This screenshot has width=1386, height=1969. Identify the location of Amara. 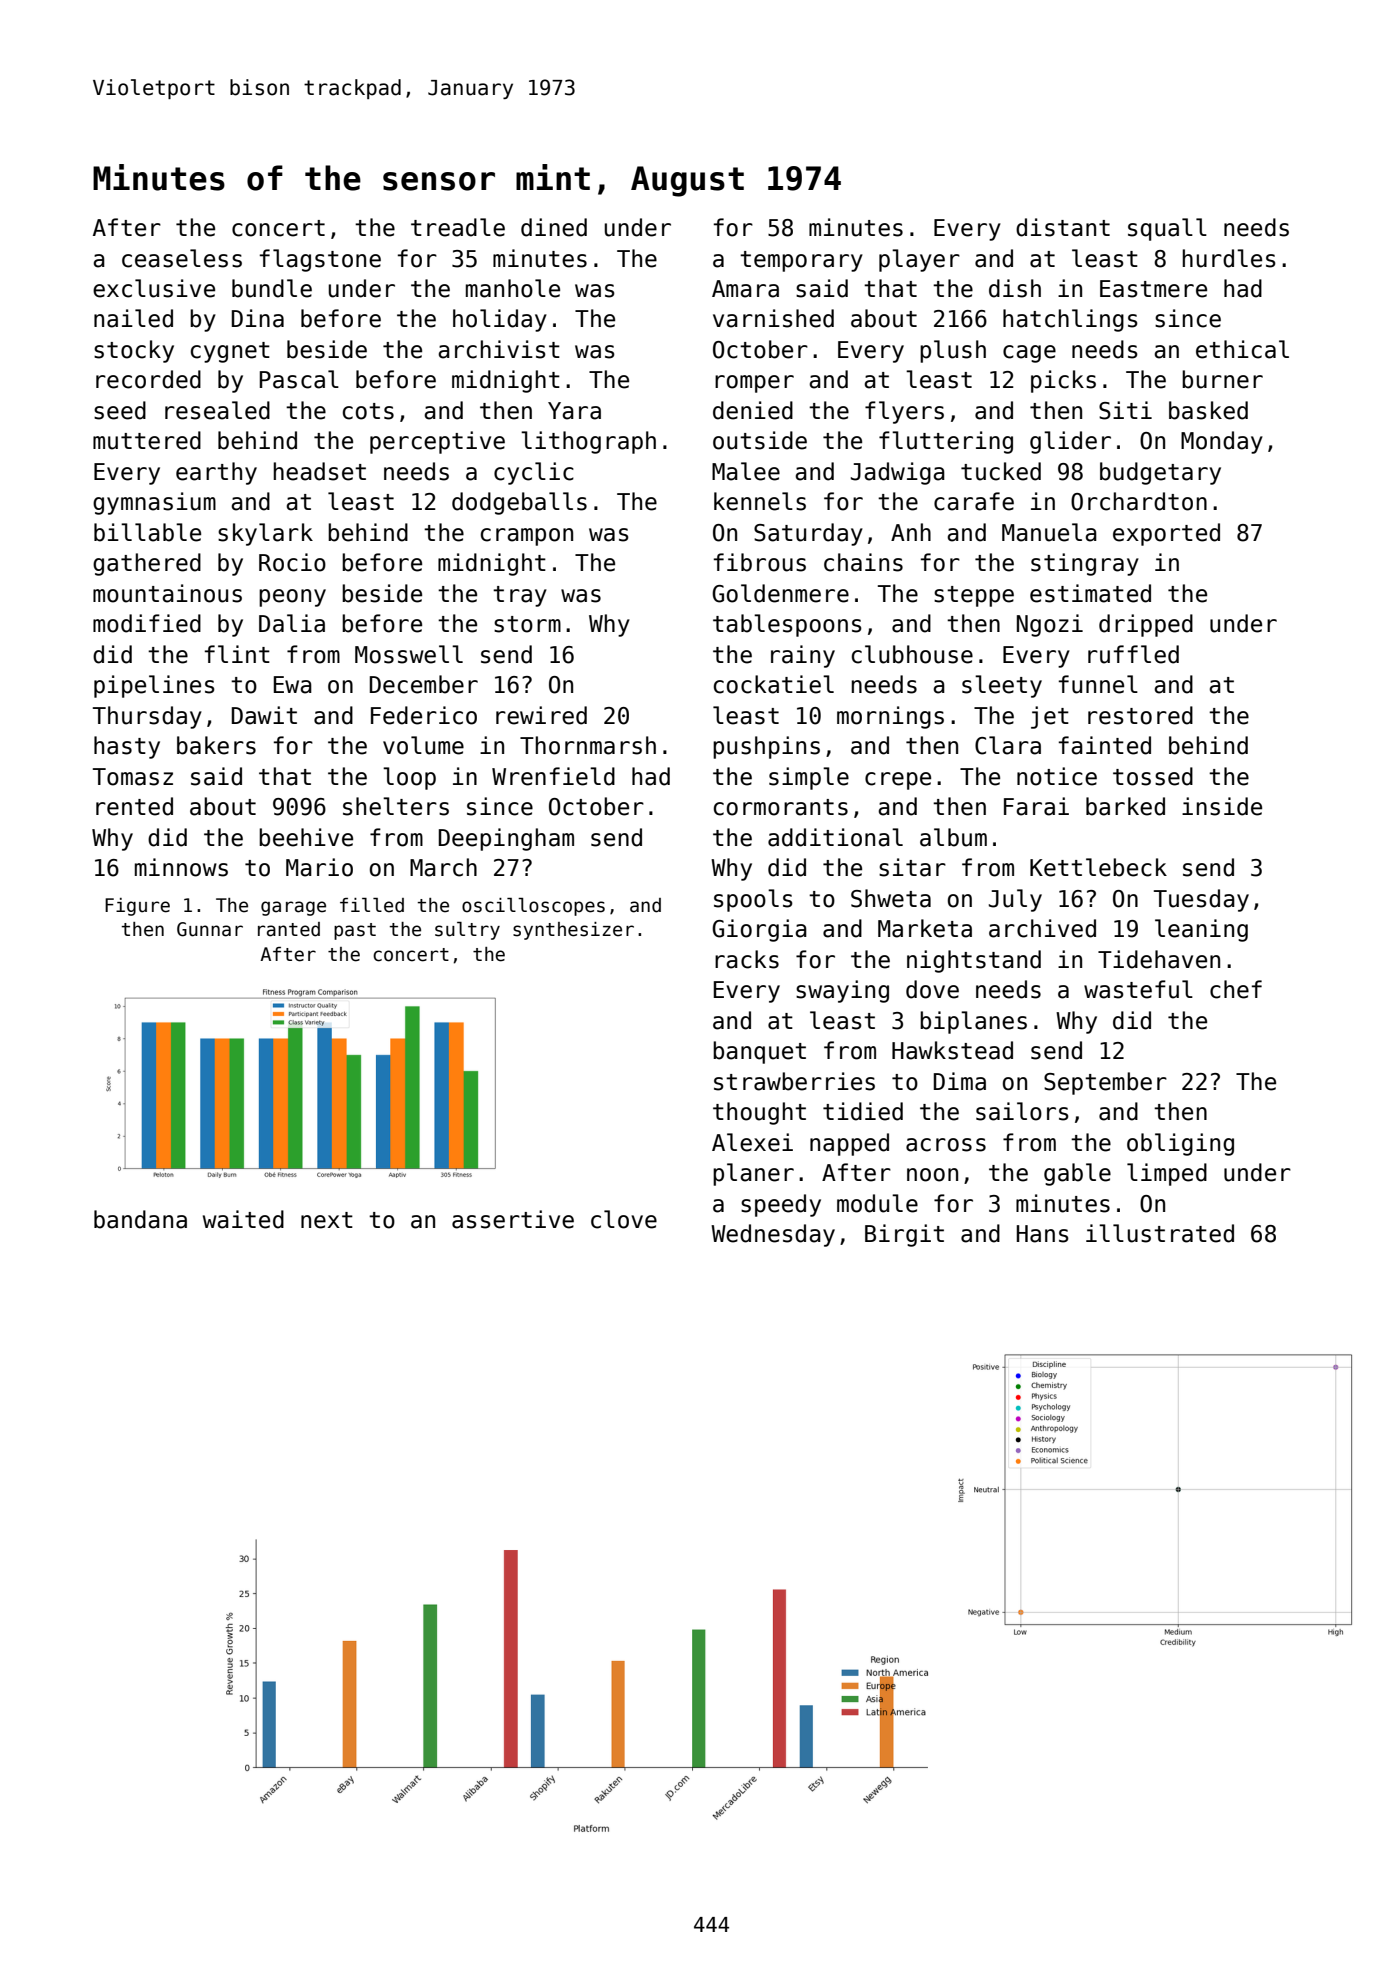
(745, 289).
